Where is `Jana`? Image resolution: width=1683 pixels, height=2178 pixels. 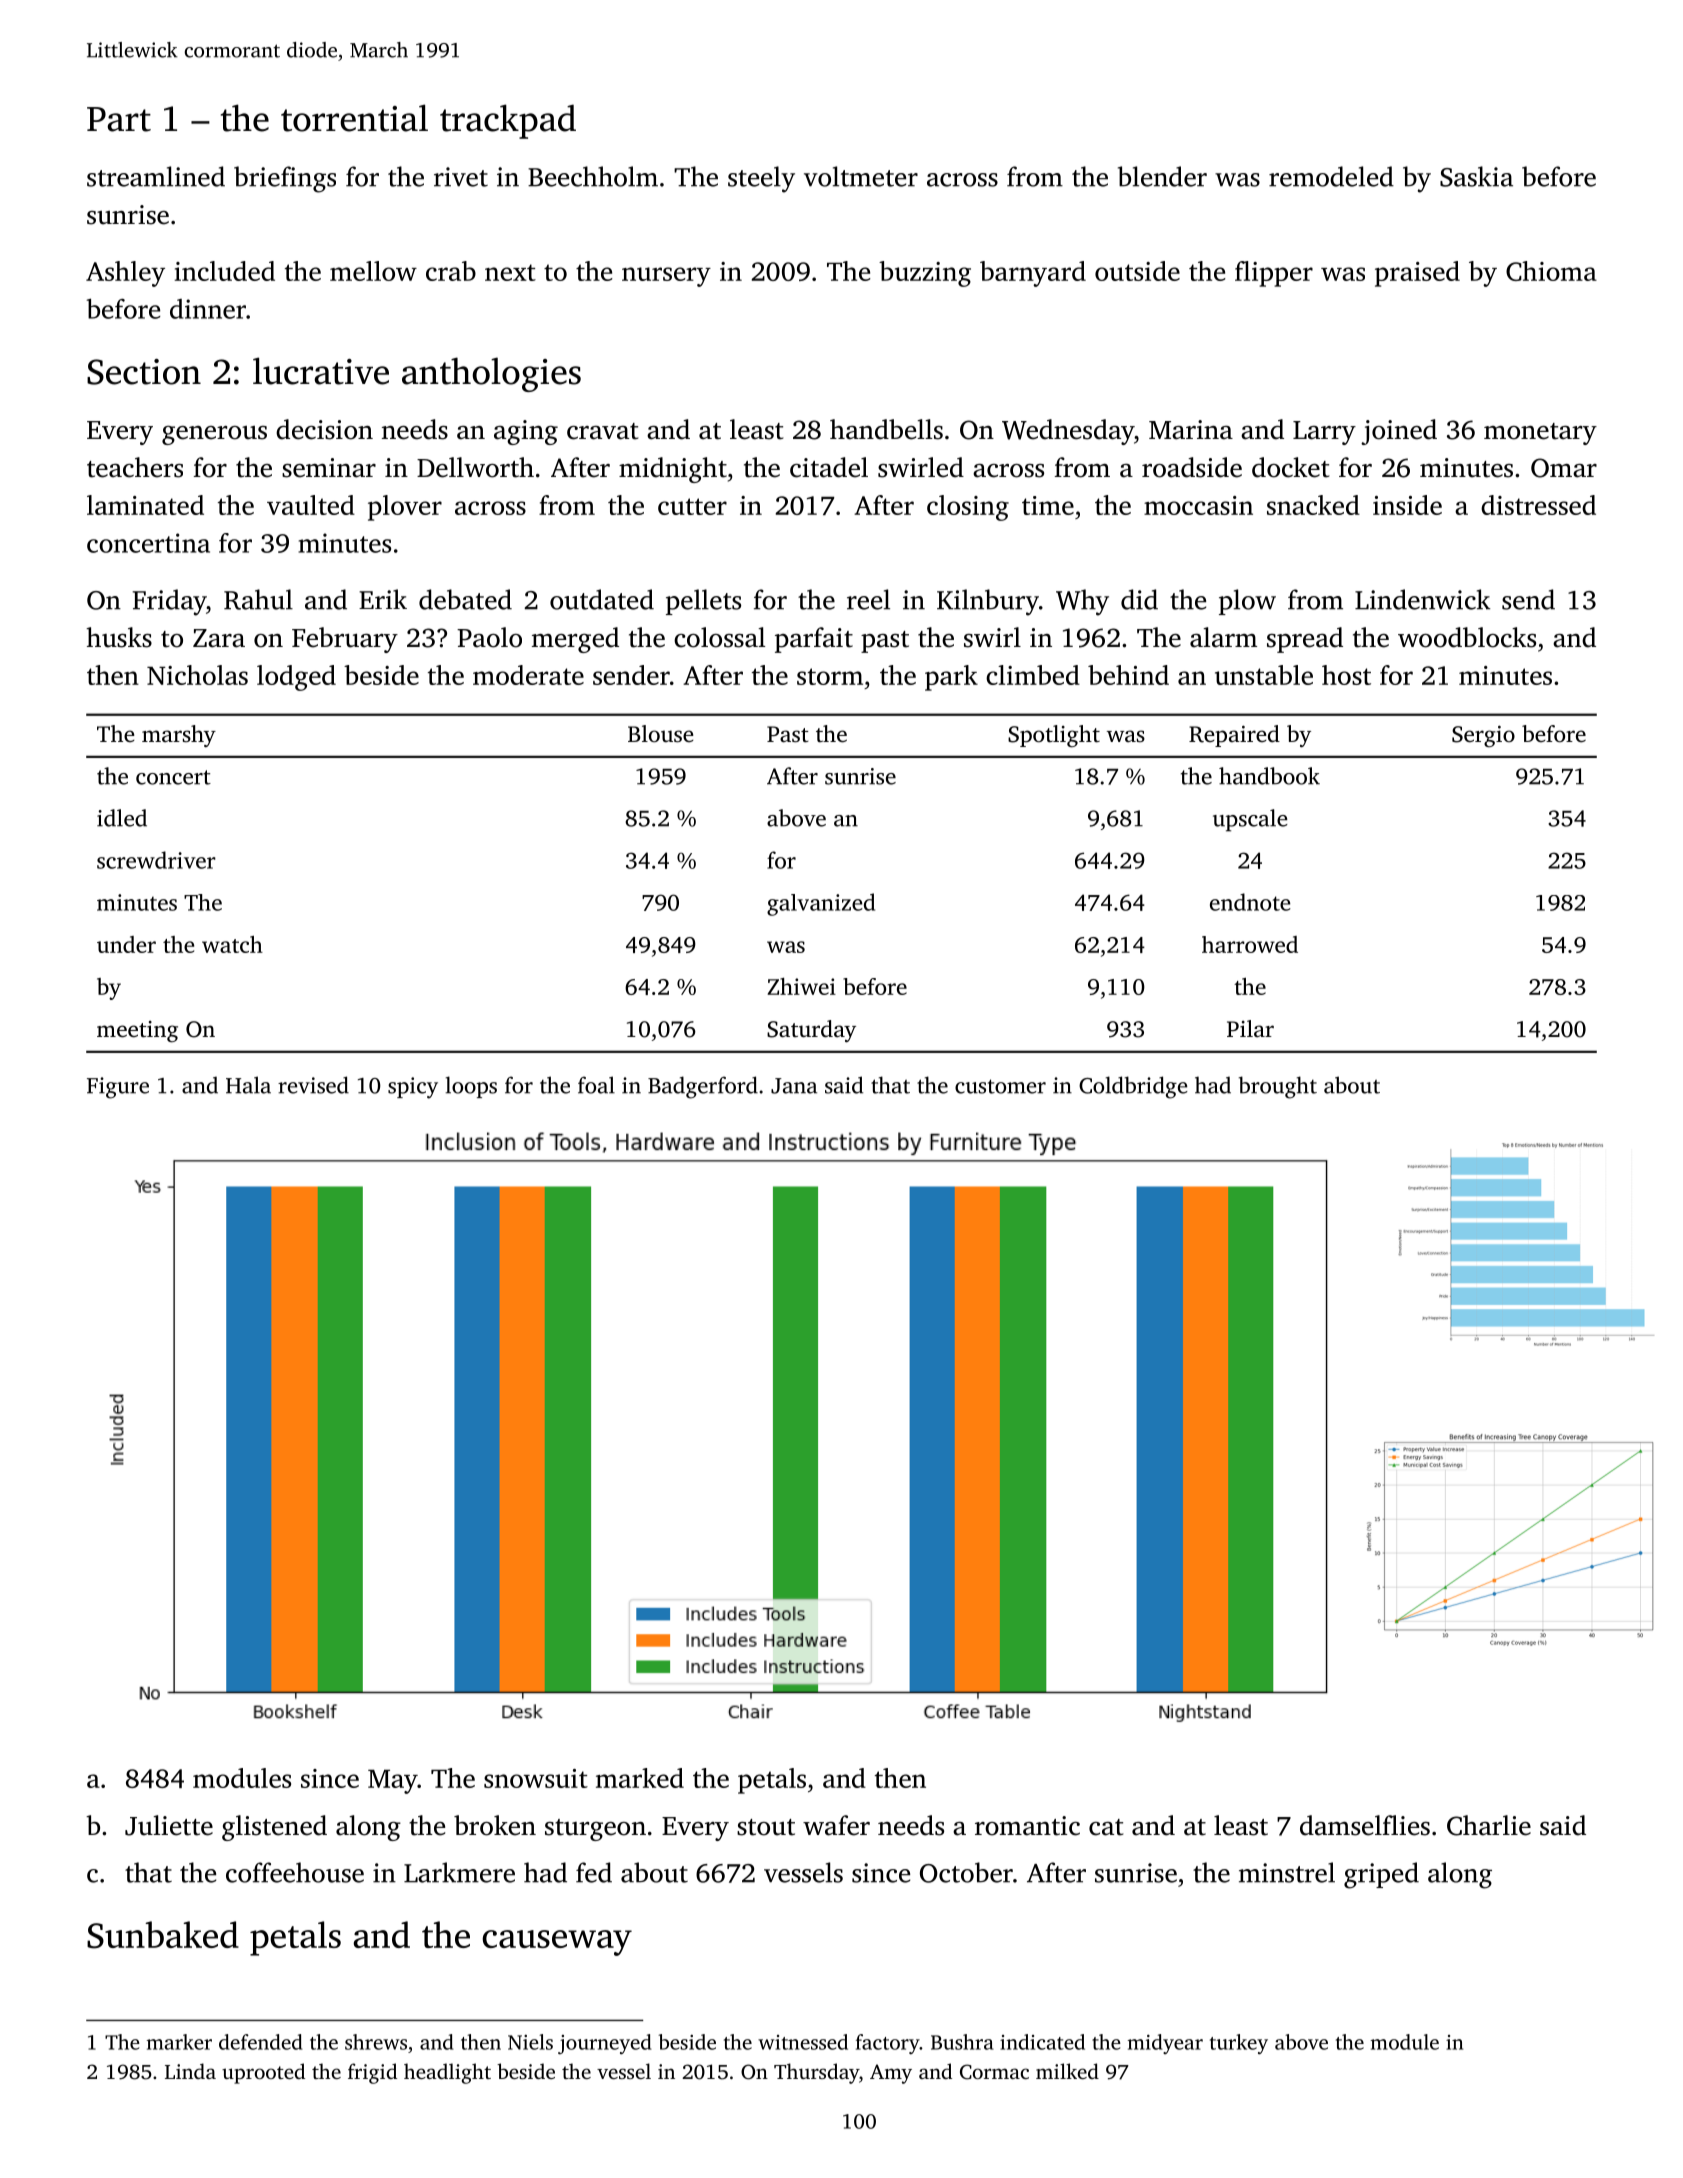
Jana is located at coordinates (794, 1086).
